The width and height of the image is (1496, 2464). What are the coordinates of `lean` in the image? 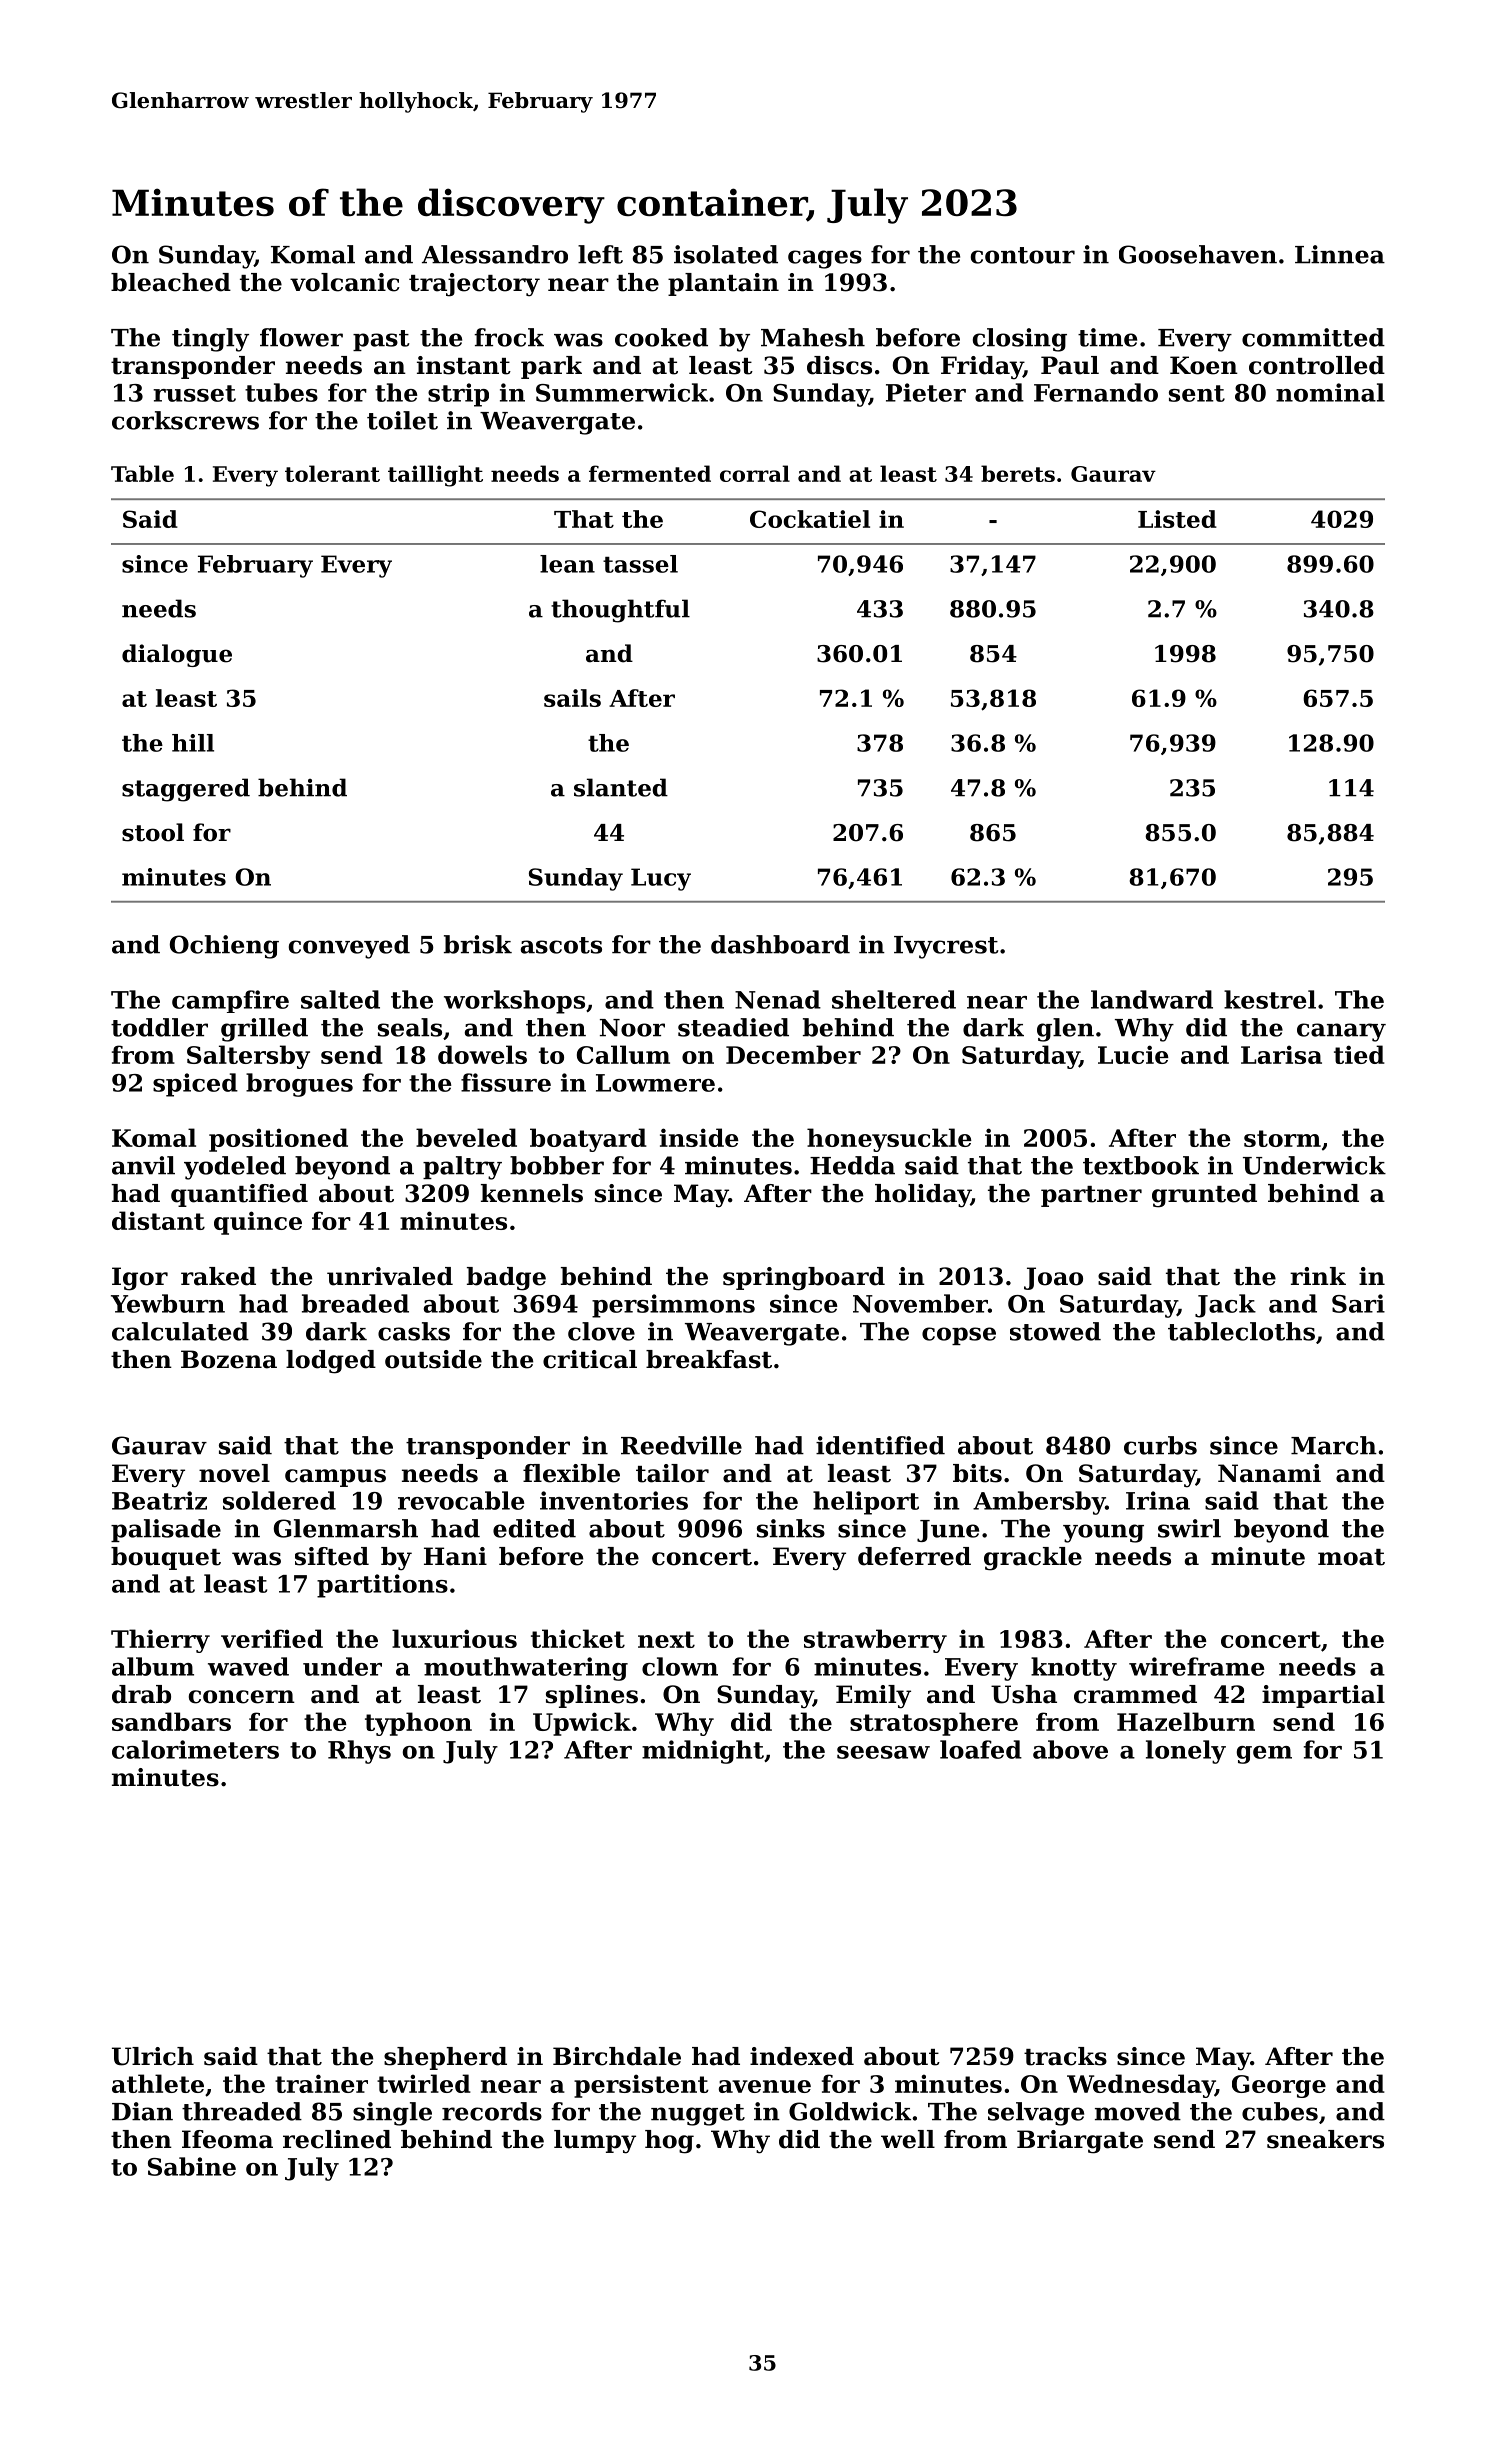 It's located at (567, 564).
